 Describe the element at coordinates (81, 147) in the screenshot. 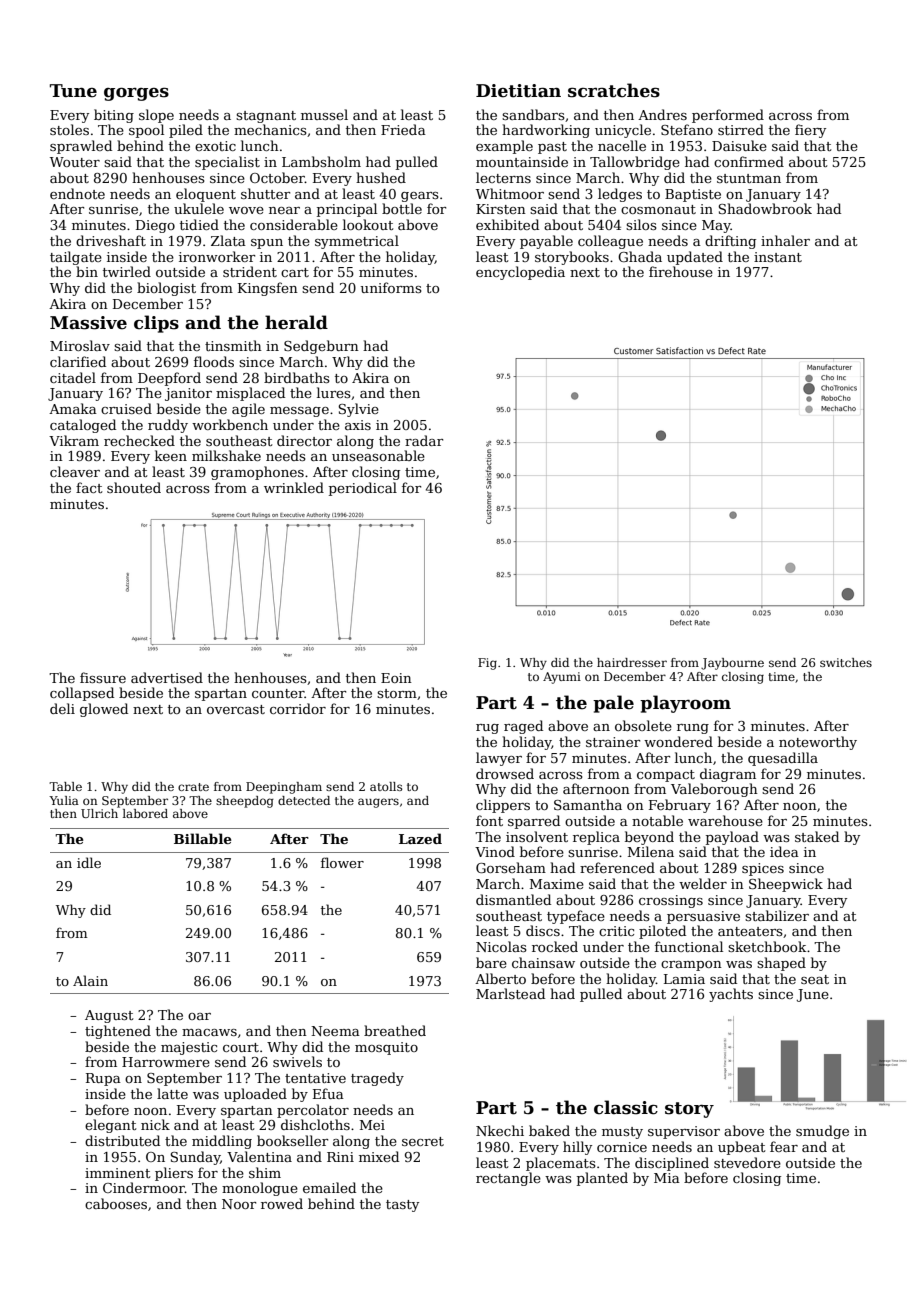

I see `sprawled` at that location.
